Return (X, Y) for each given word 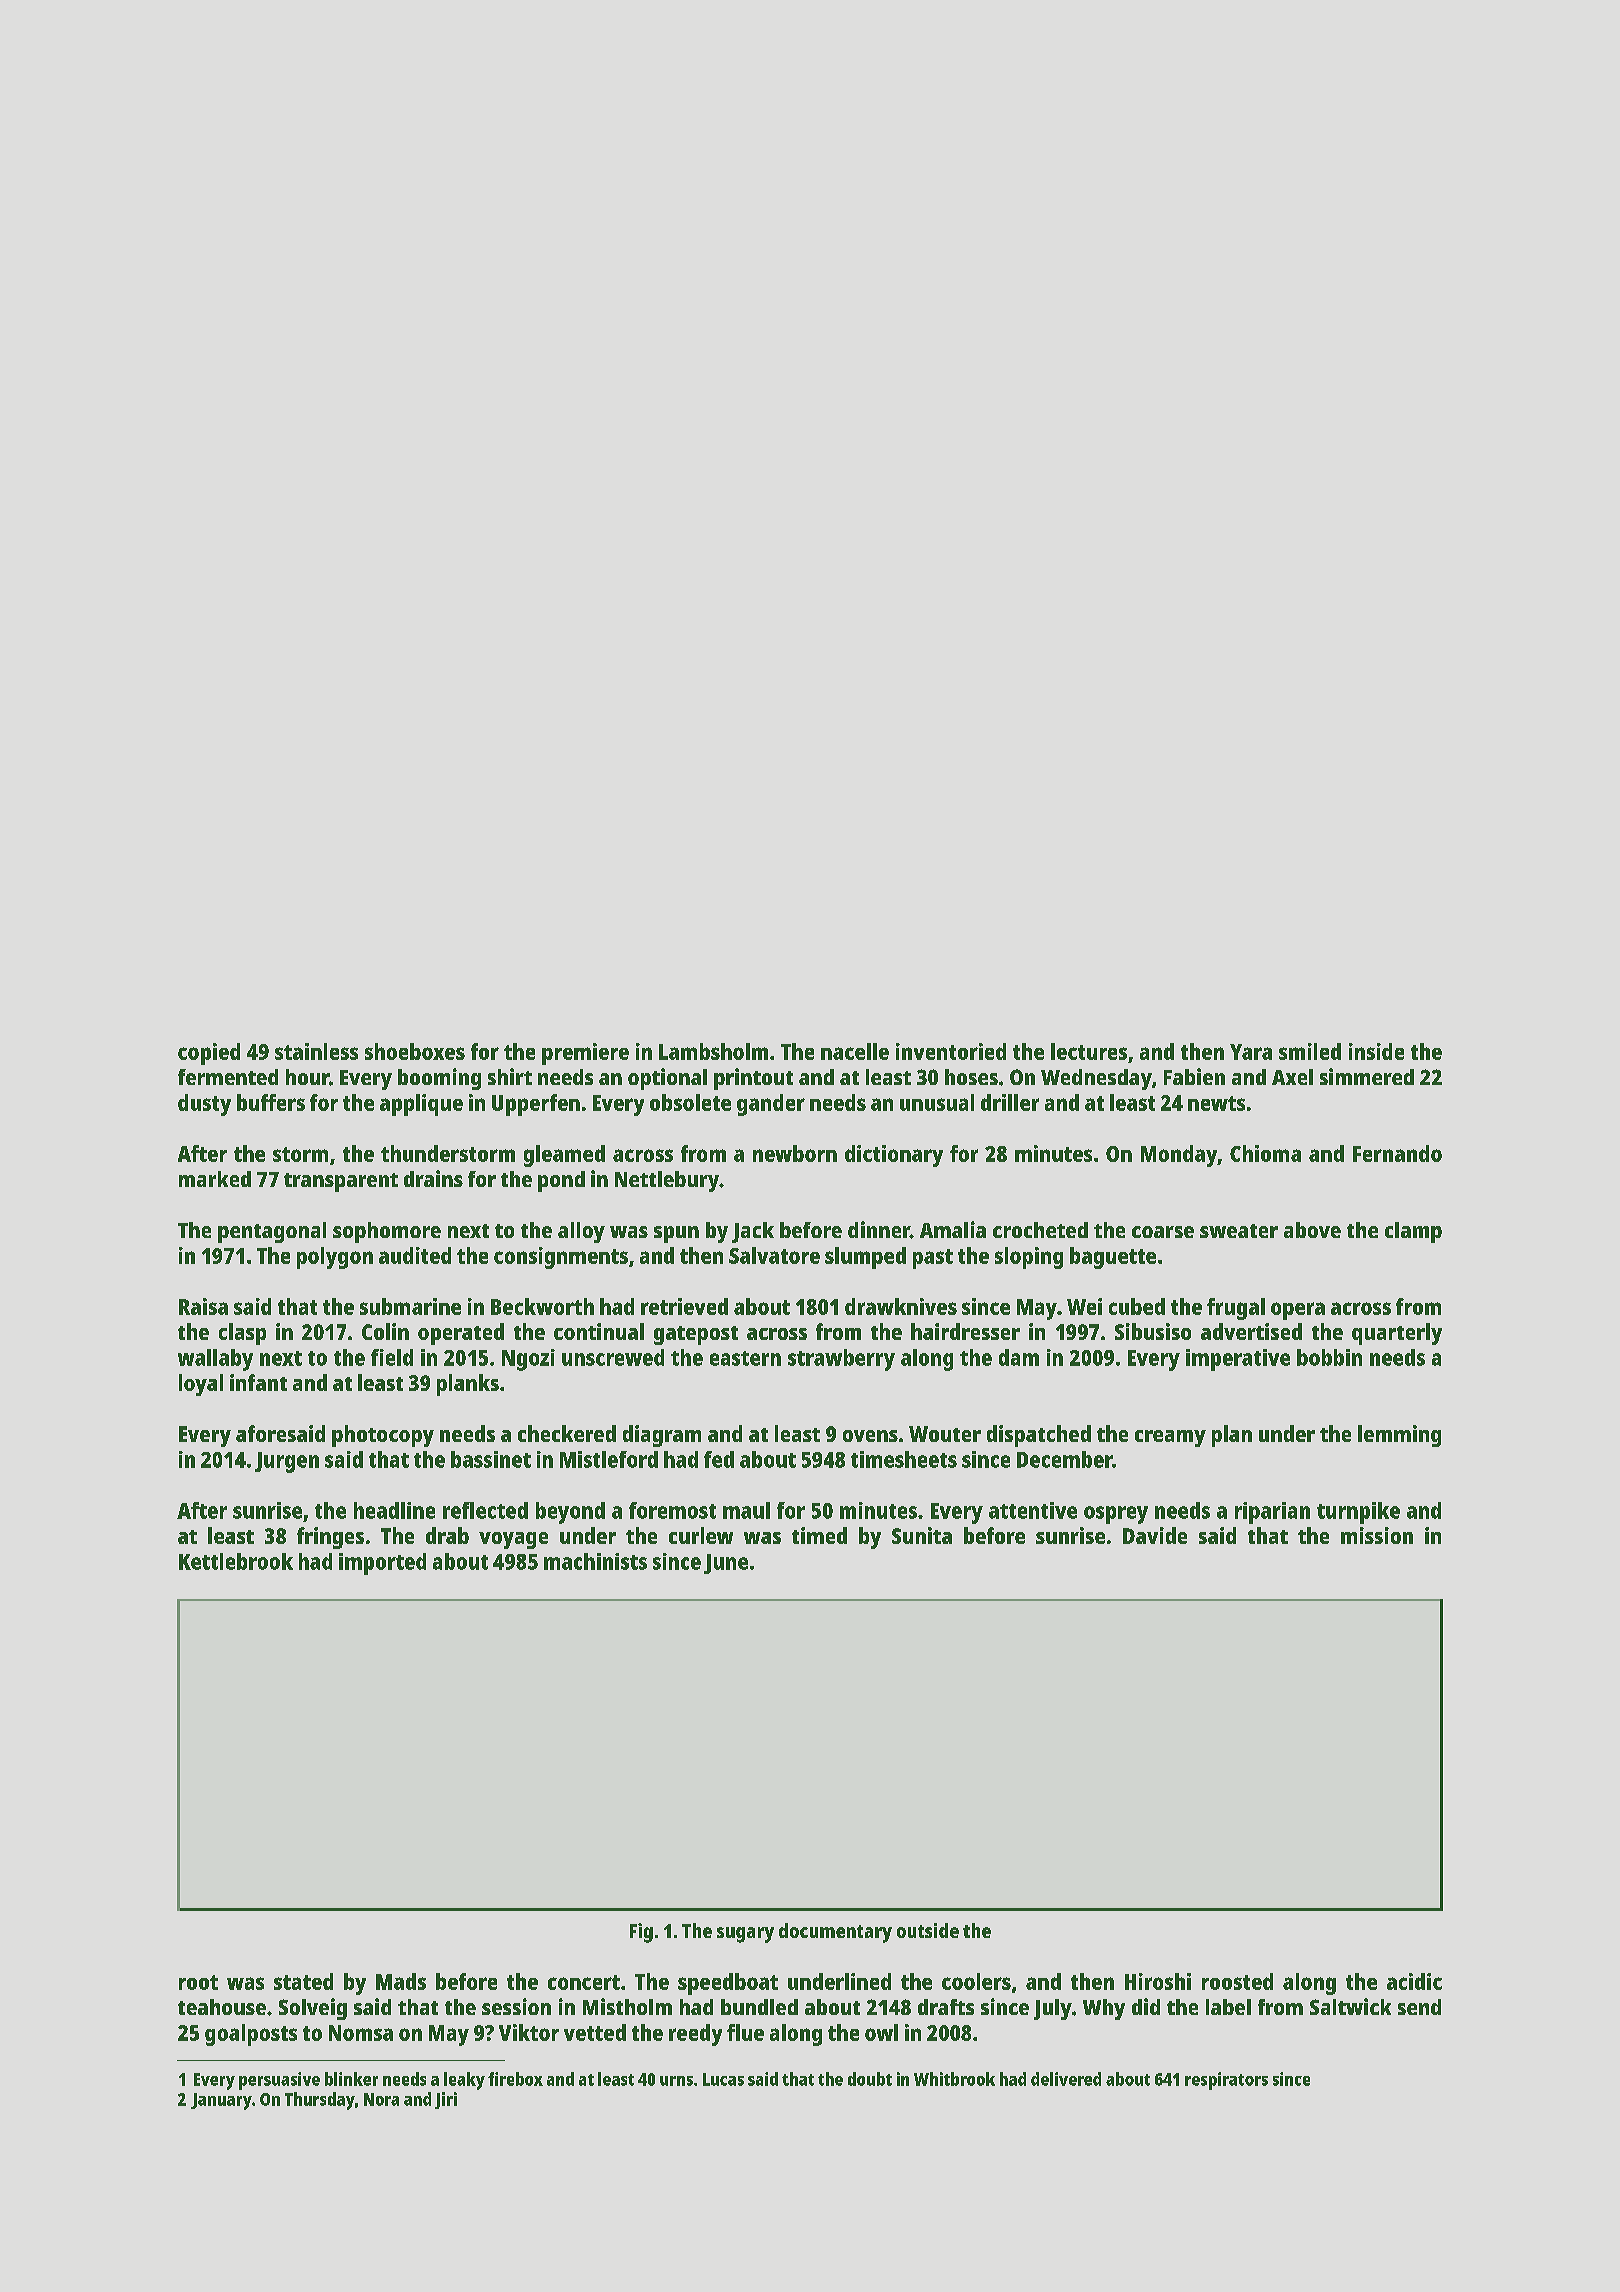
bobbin (1329, 1357)
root (198, 1982)
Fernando (1397, 1153)
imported (382, 1564)
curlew (701, 1535)
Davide (1155, 1535)
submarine (410, 1306)
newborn (795, 1153)
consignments (561, 1258)
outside (928, 1930)
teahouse (222, 2007)
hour (307, 1077)
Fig (641, 1933)
